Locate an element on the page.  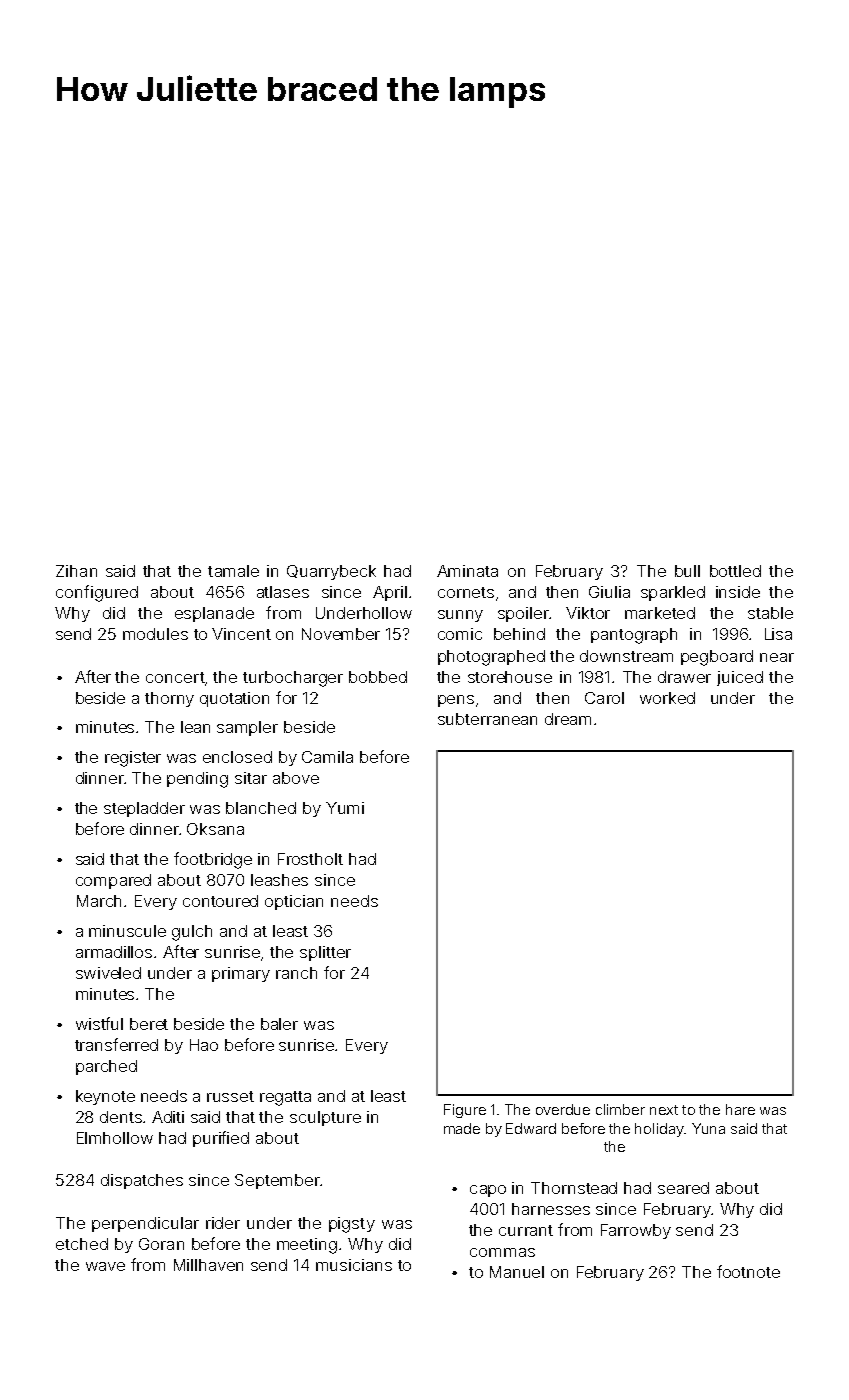
pigsty is located at coordinates (352, 1225).
